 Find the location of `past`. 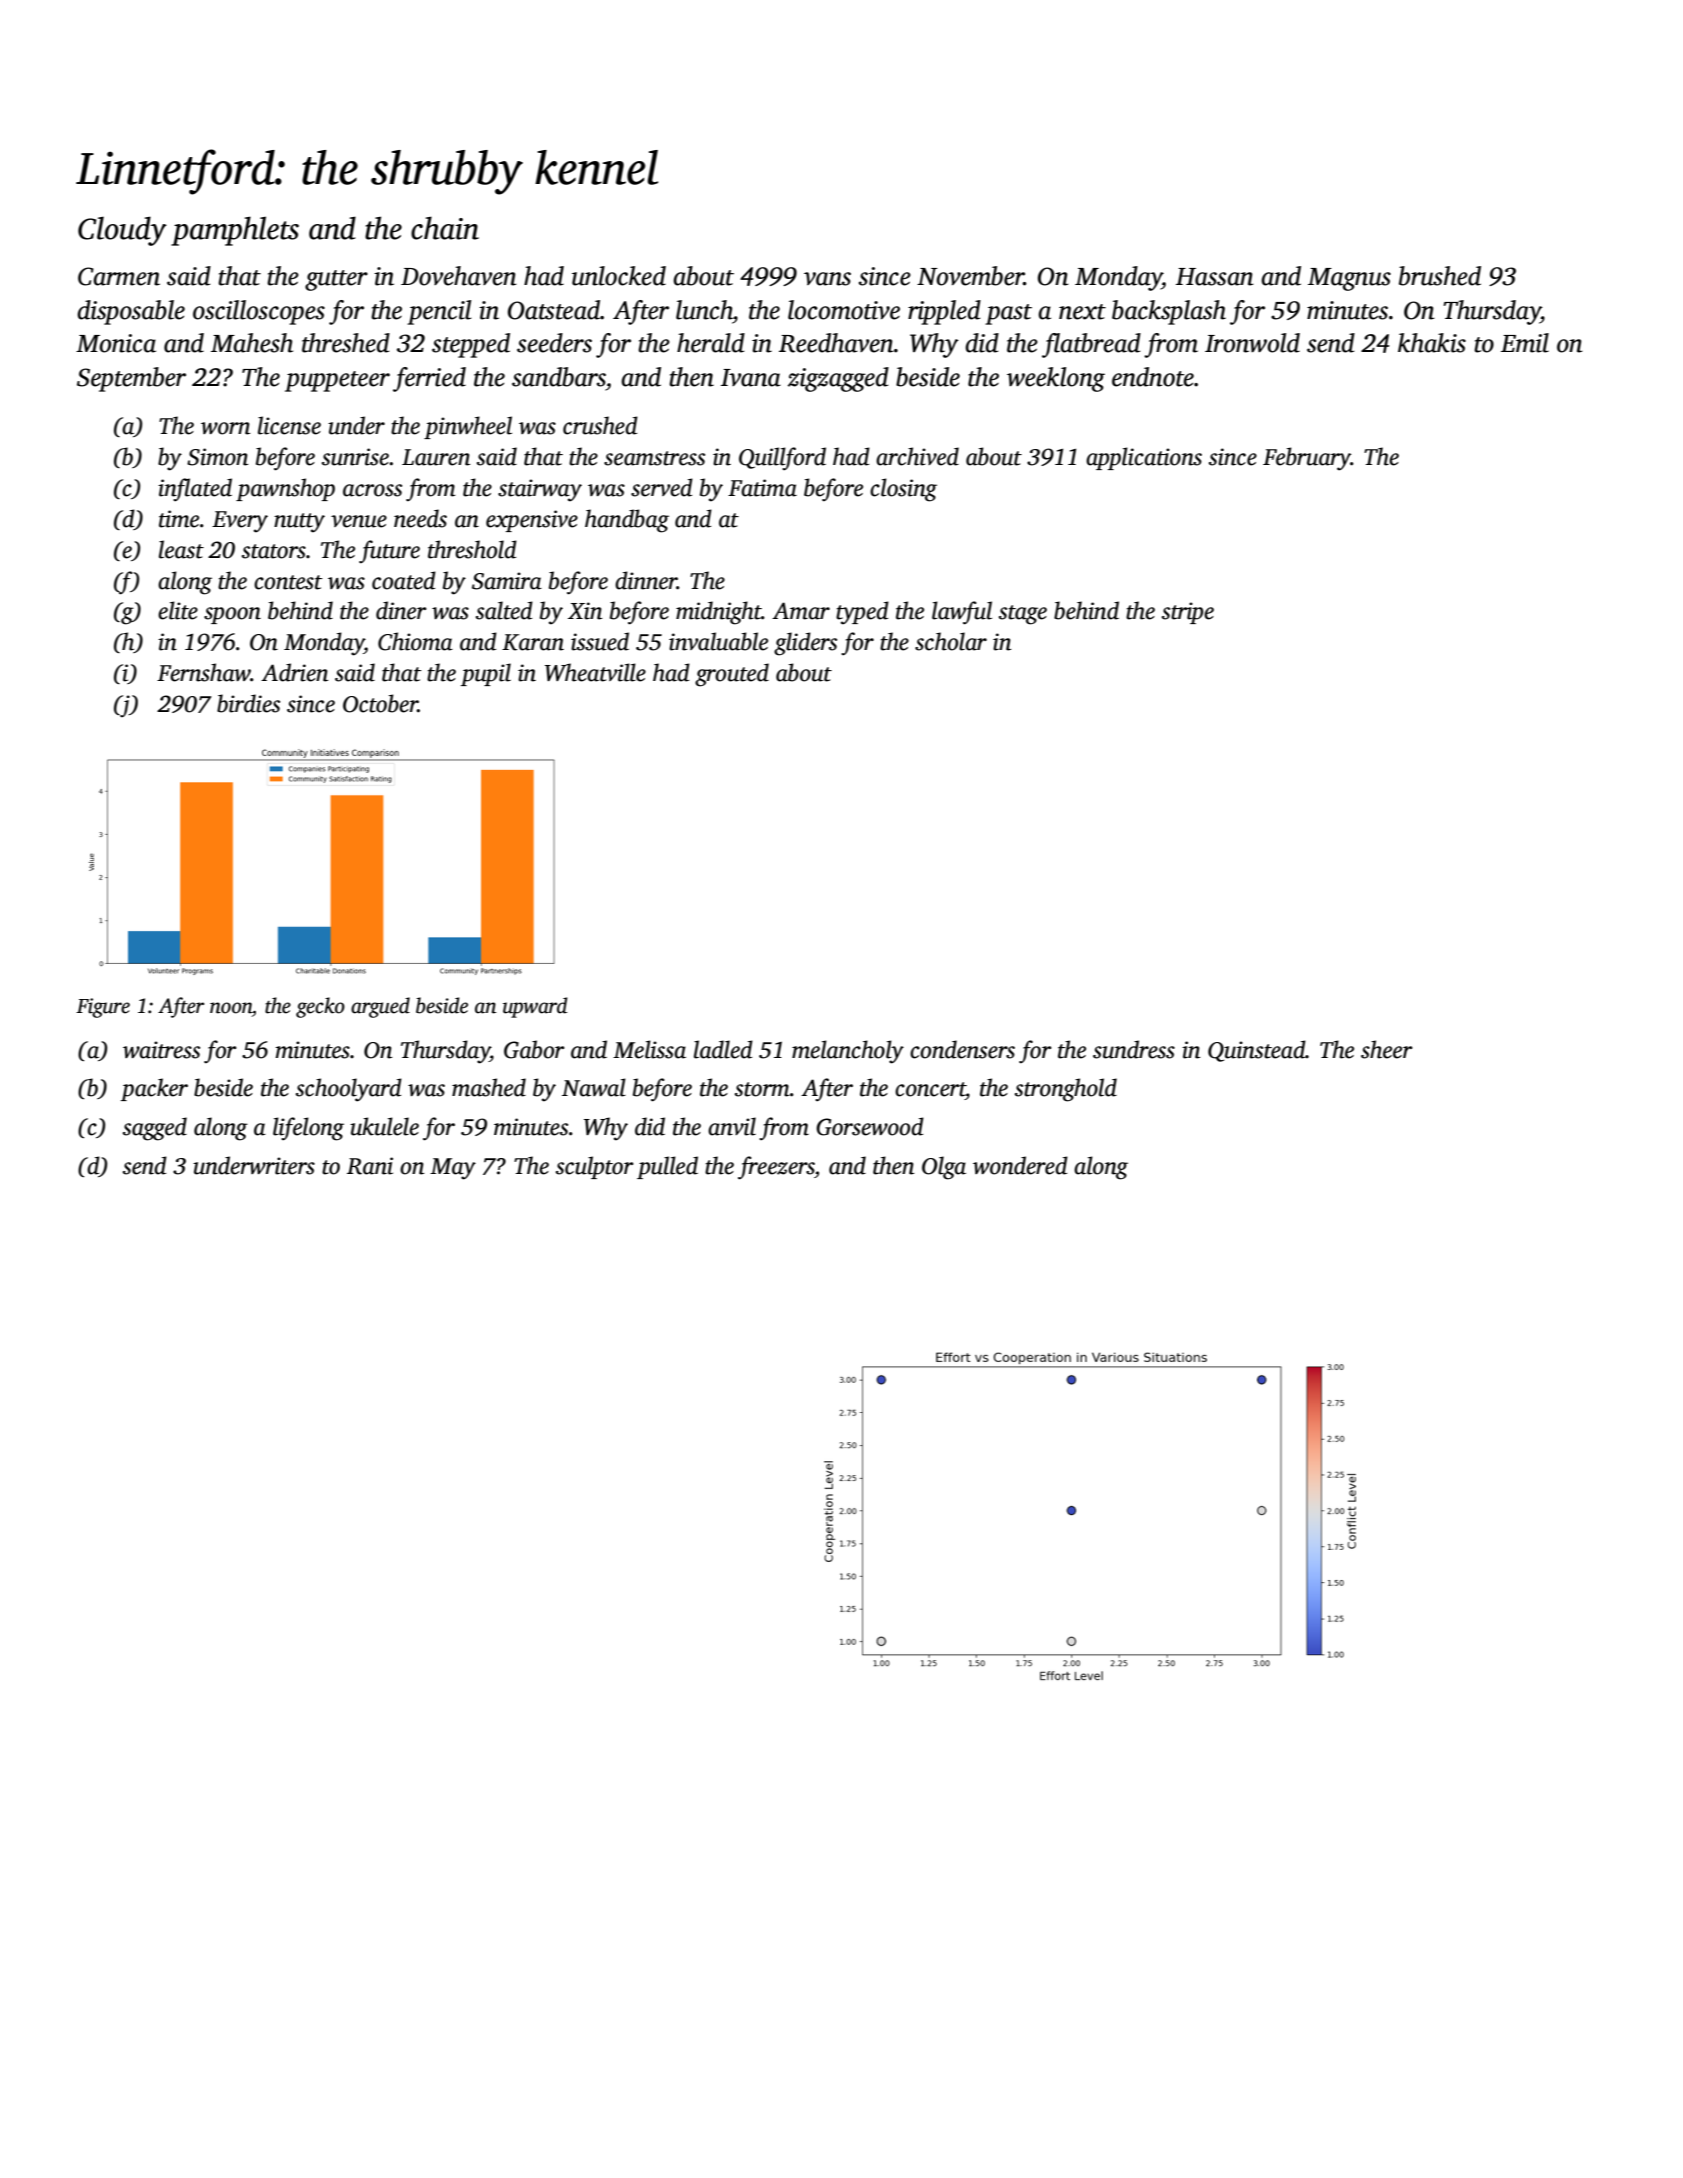

past is located at coordinates (1008, 314).
